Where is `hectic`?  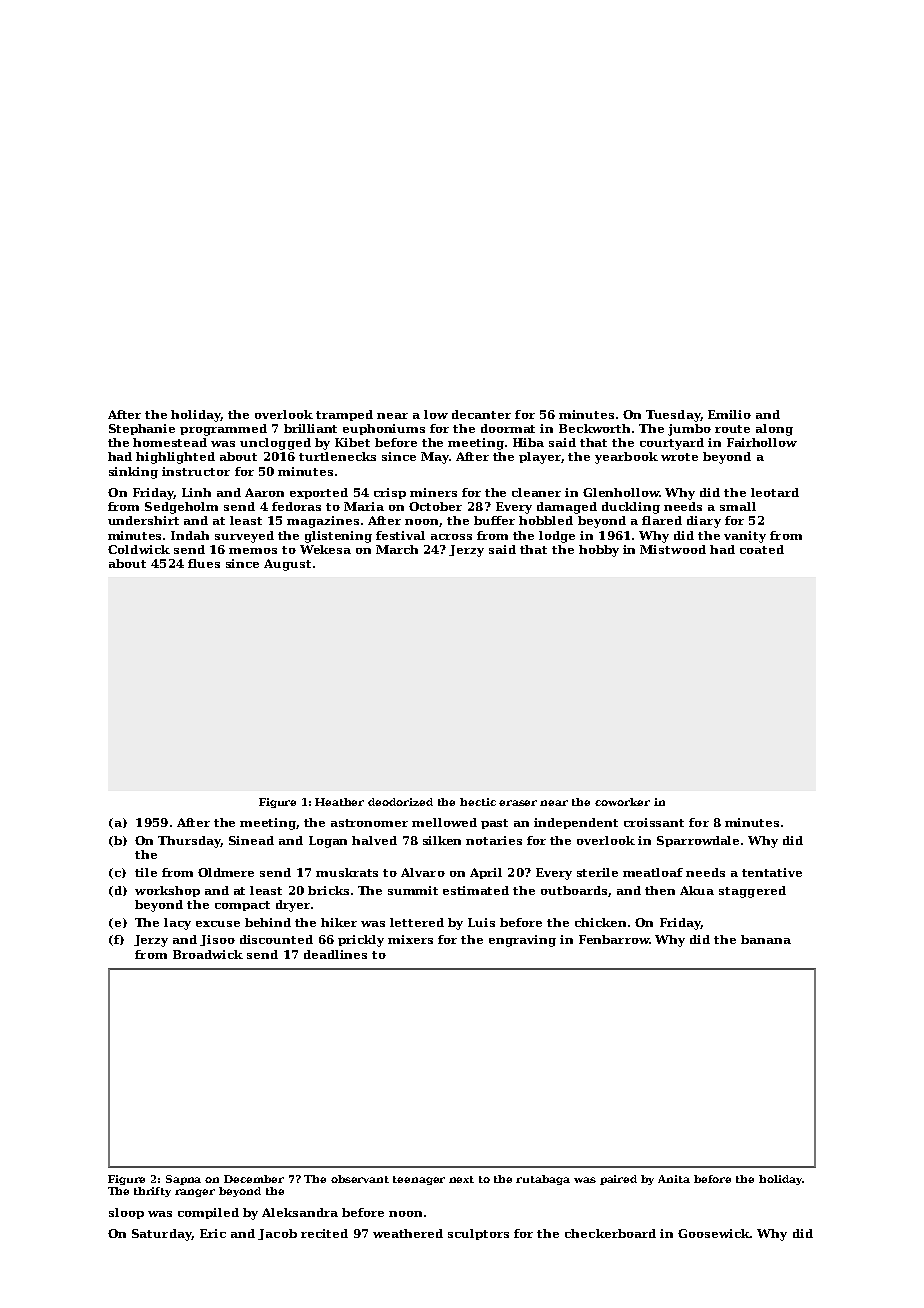 hectic is located at coordinates (478, 802).
